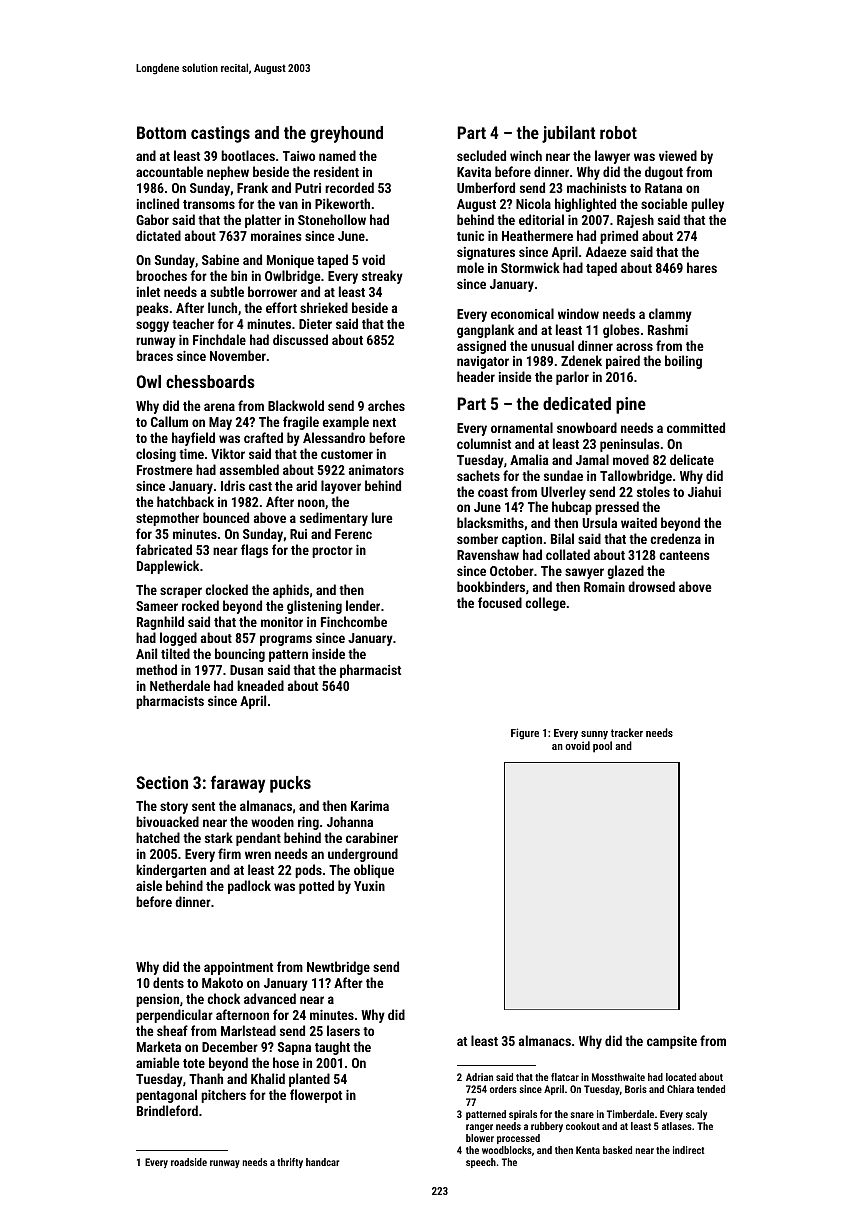  Describe the element at coordinates (369, 886) in the screenshot. I see `Yuxin` at that location.
